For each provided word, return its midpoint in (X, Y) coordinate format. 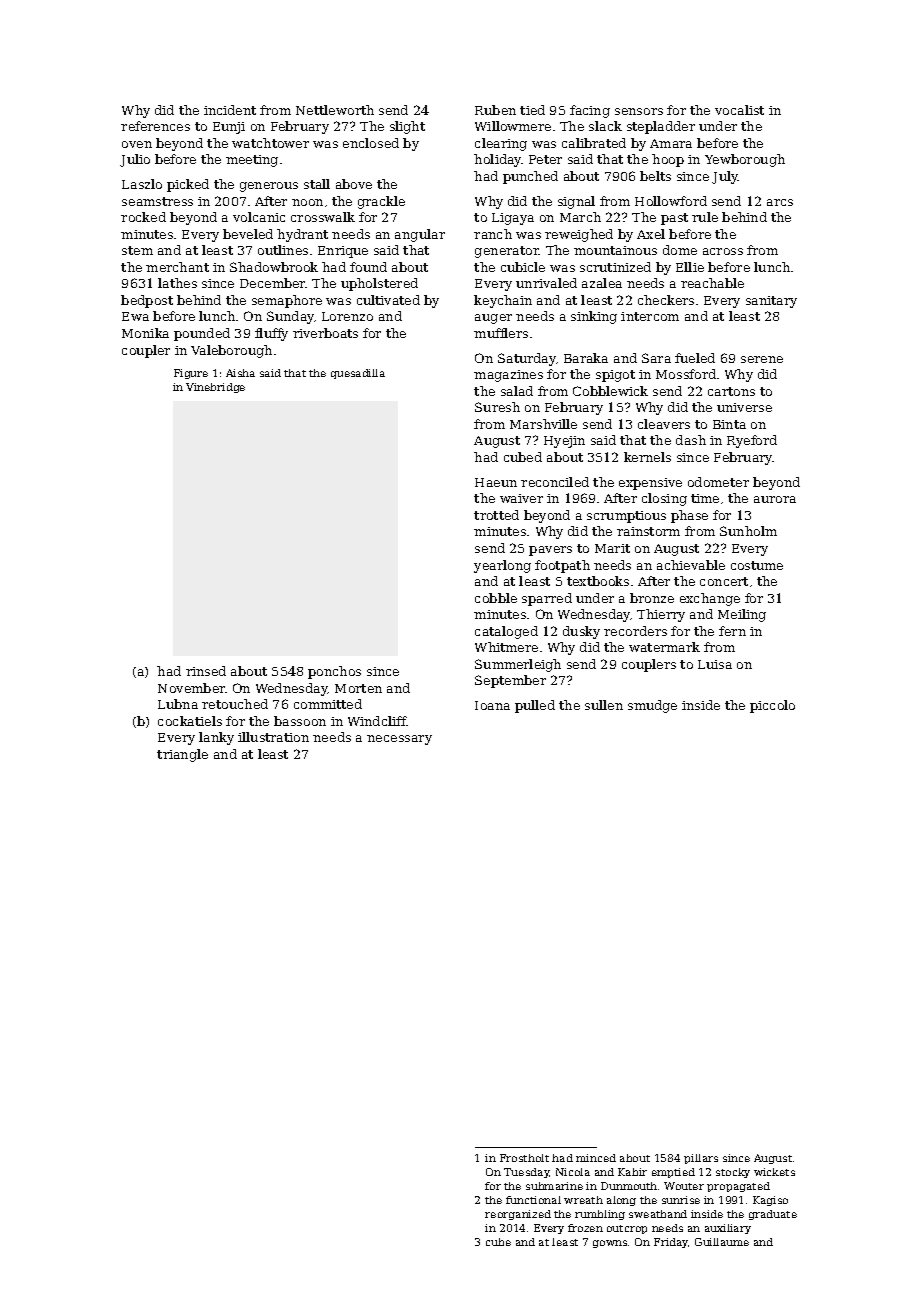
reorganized (518, 1215)
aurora (775, 499)
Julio (135, 160)
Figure (191, 374)
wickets (774, 1172)
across (723, 251)
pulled (535, 706)
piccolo (772, 706)
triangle (182, 755)
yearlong (502, 566)
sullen (604, 705)
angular (420, 235)
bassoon (300, 721)
